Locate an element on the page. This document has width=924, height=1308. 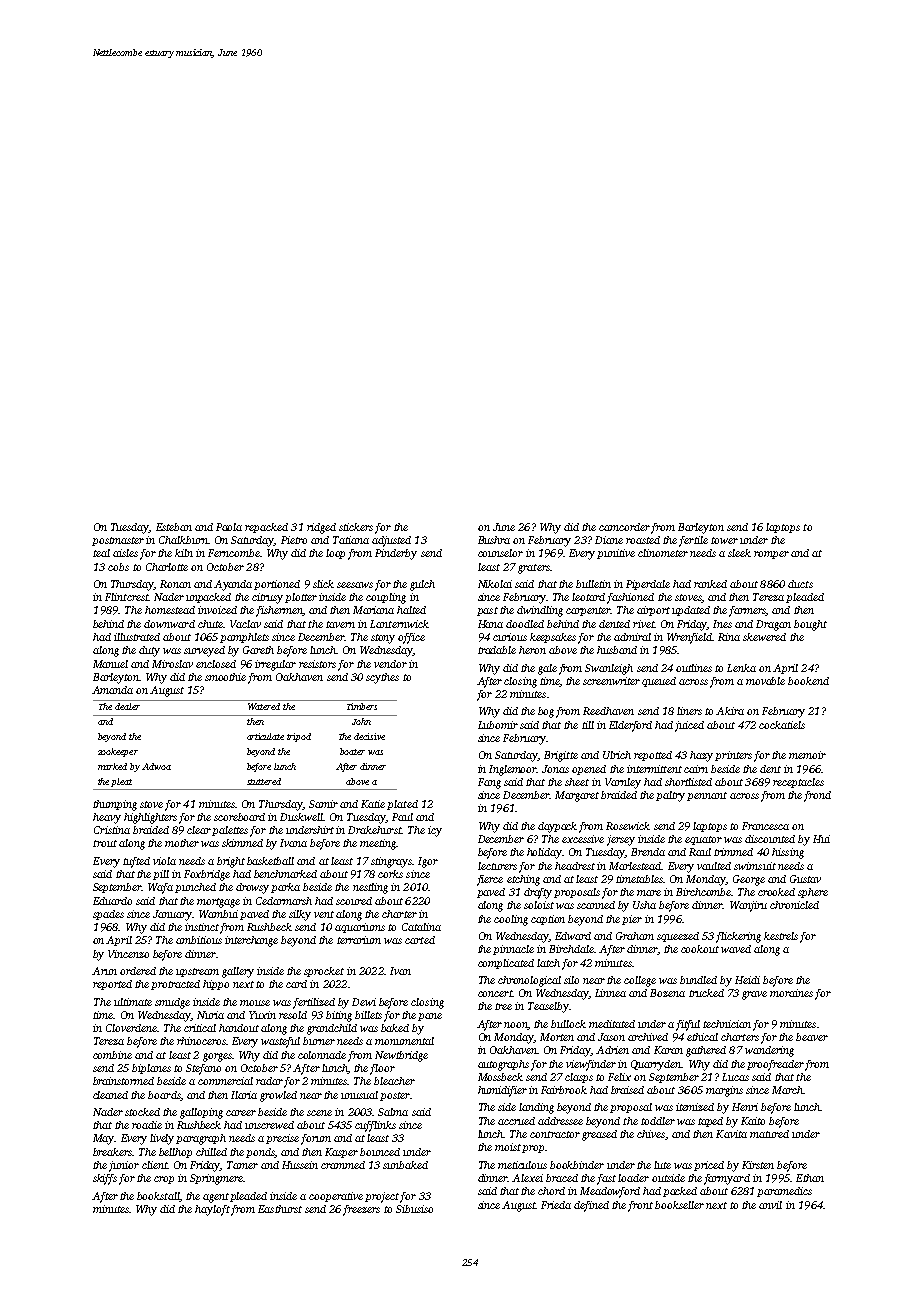
bookstall is located at coordinates (158, 1196).
